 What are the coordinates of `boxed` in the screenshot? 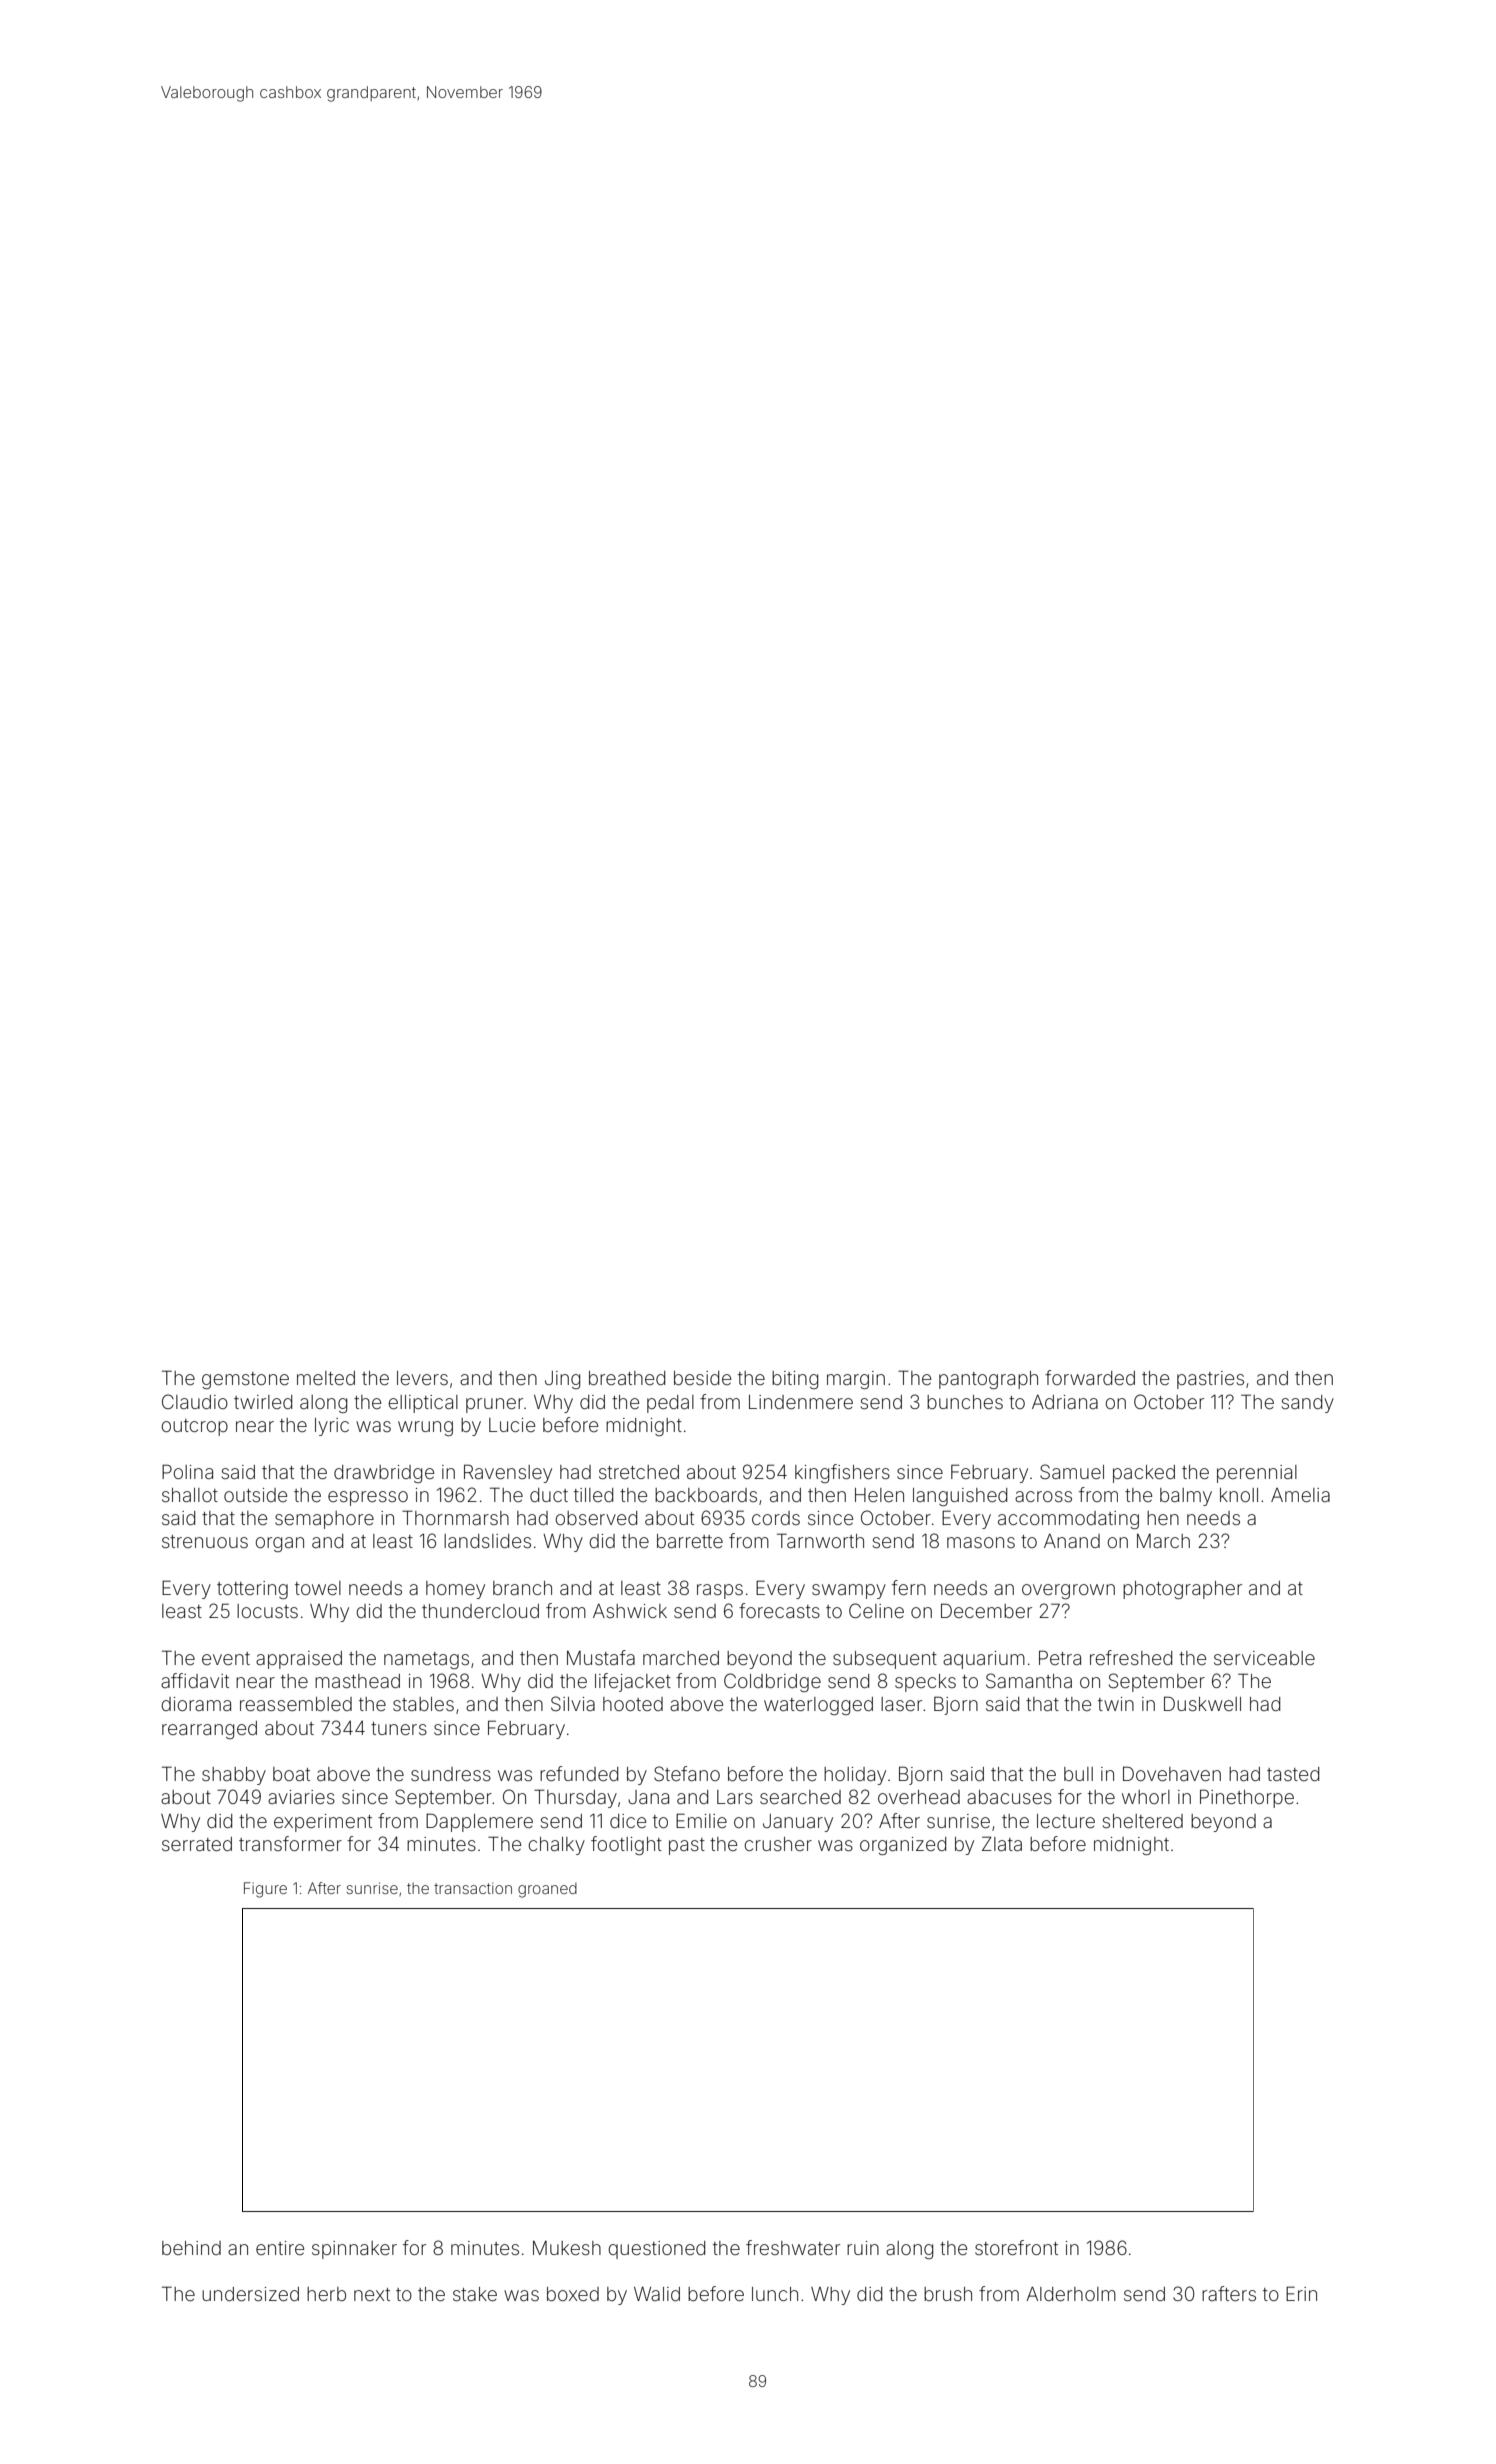 It's located at (573, 2294).
